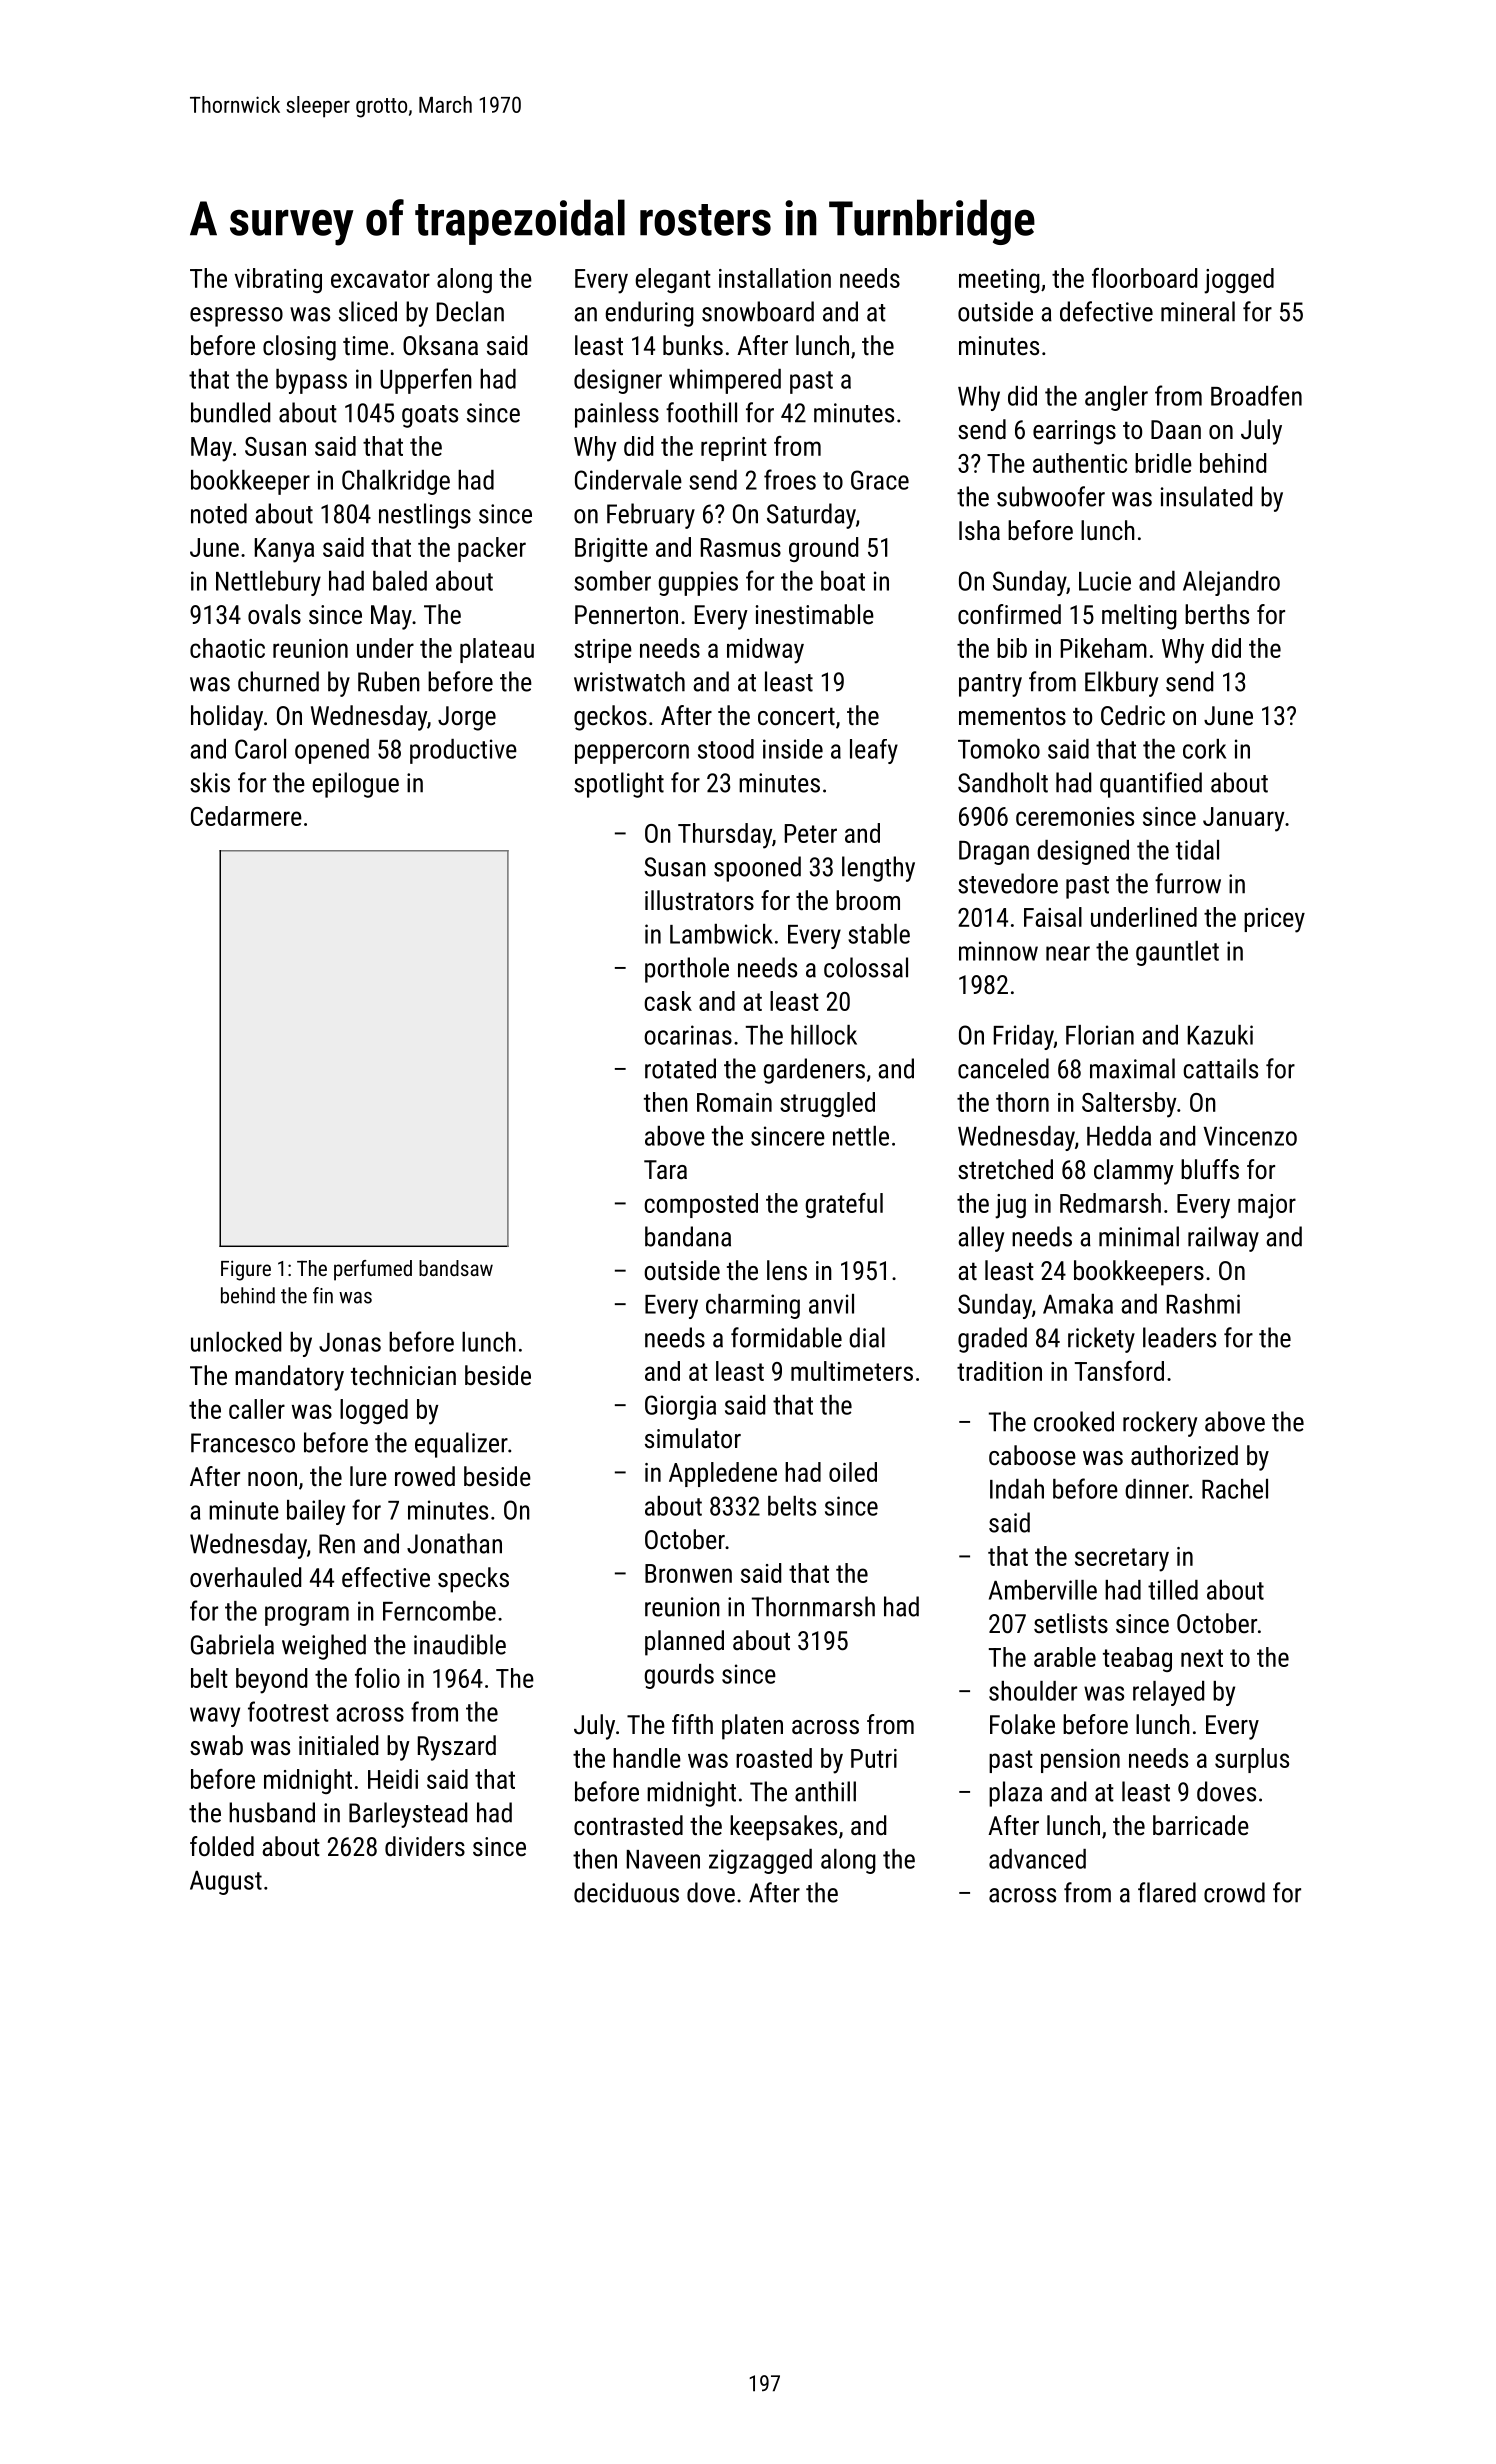  I want to click on floorboard, so click(1144, 278).
